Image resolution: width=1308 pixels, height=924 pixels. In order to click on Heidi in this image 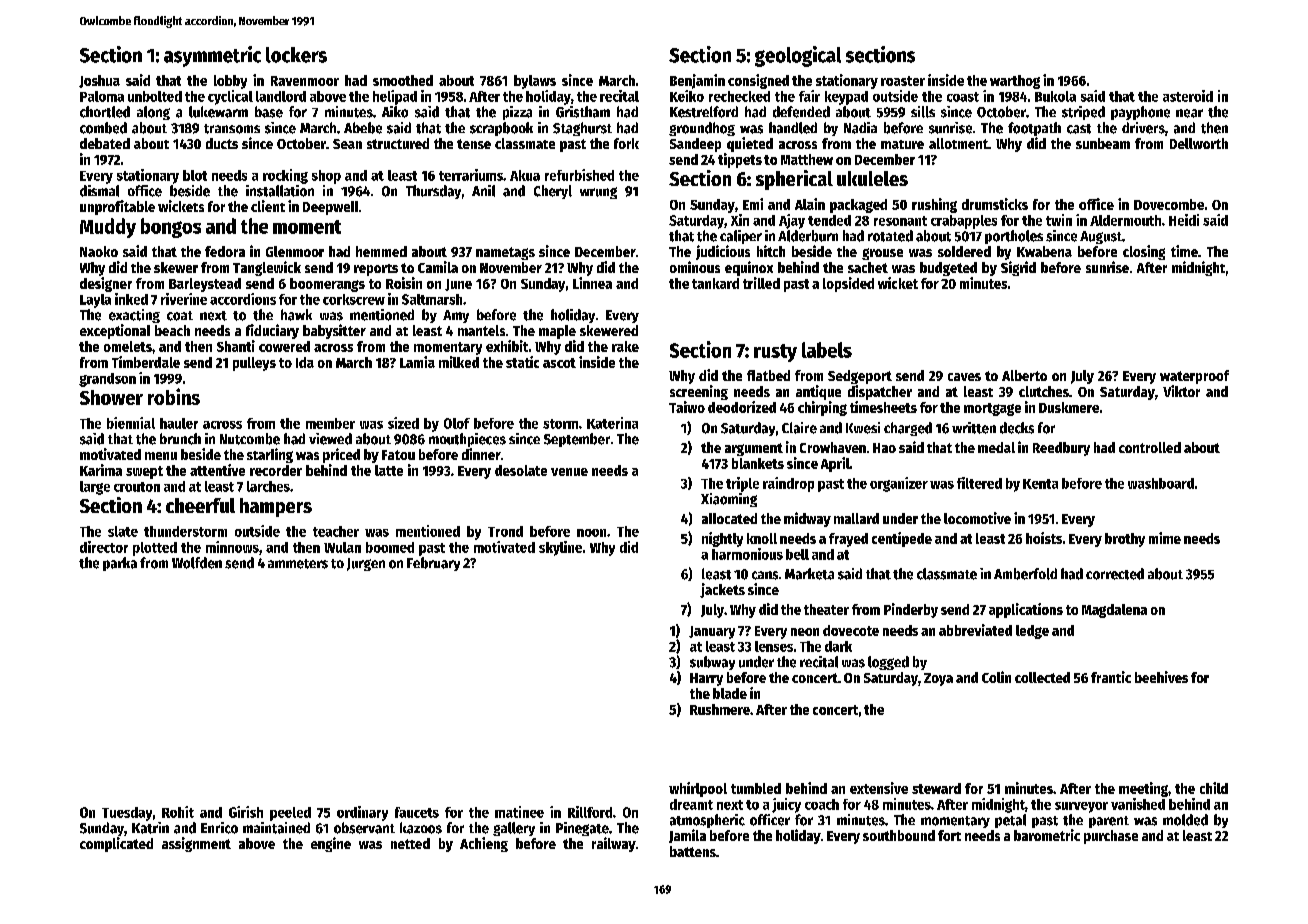, I will do `click(1184, 220)`.
